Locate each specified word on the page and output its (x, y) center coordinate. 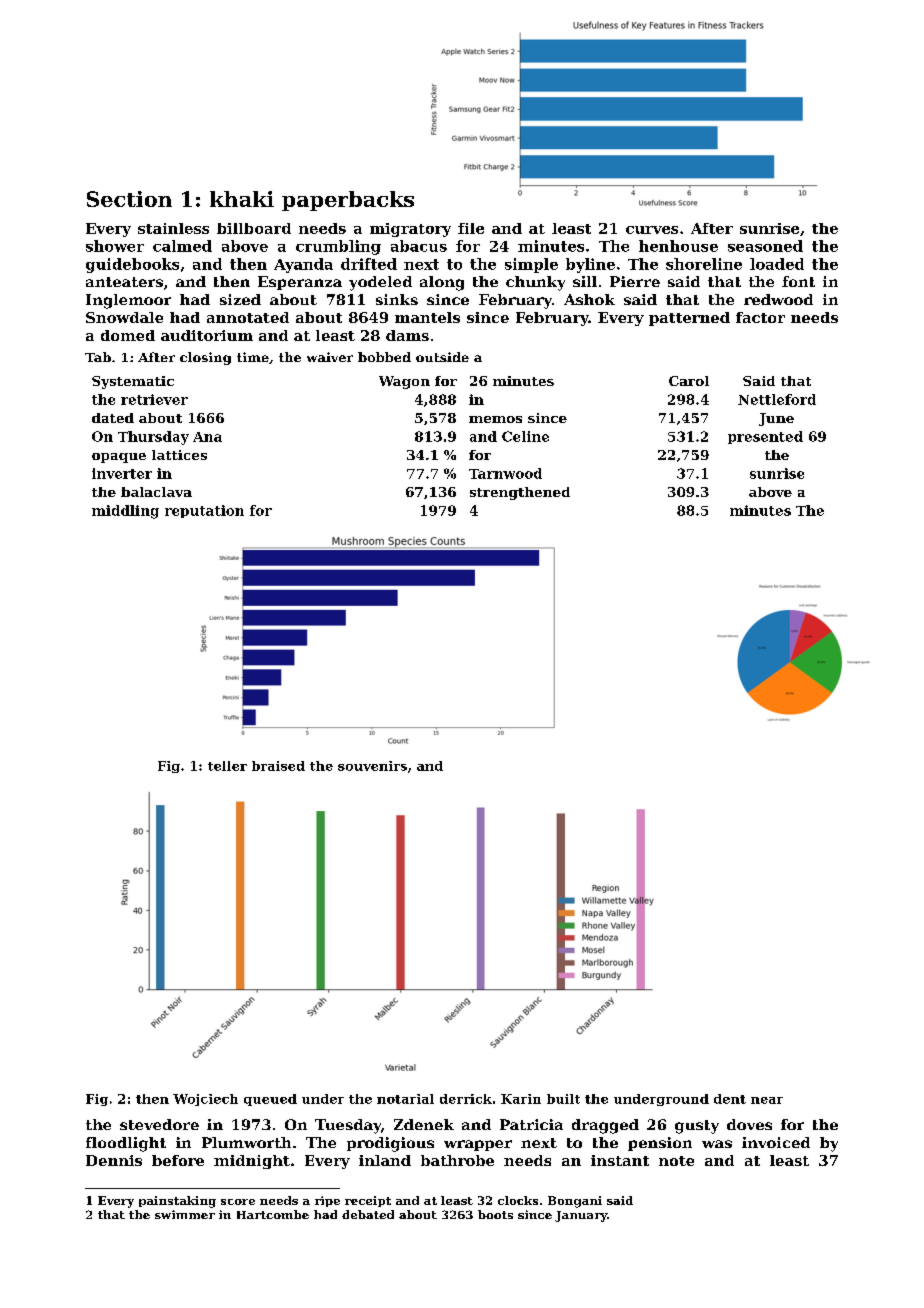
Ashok (589, 299)
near (767, 1100)
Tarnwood (505, 473)
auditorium (207, 335)
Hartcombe (273, 1214)
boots (495, 1214)
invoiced (776, 1142)
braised (278, 766)
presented (765, 437)
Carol (689, 381)
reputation (204, 511)
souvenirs (372, 766)
